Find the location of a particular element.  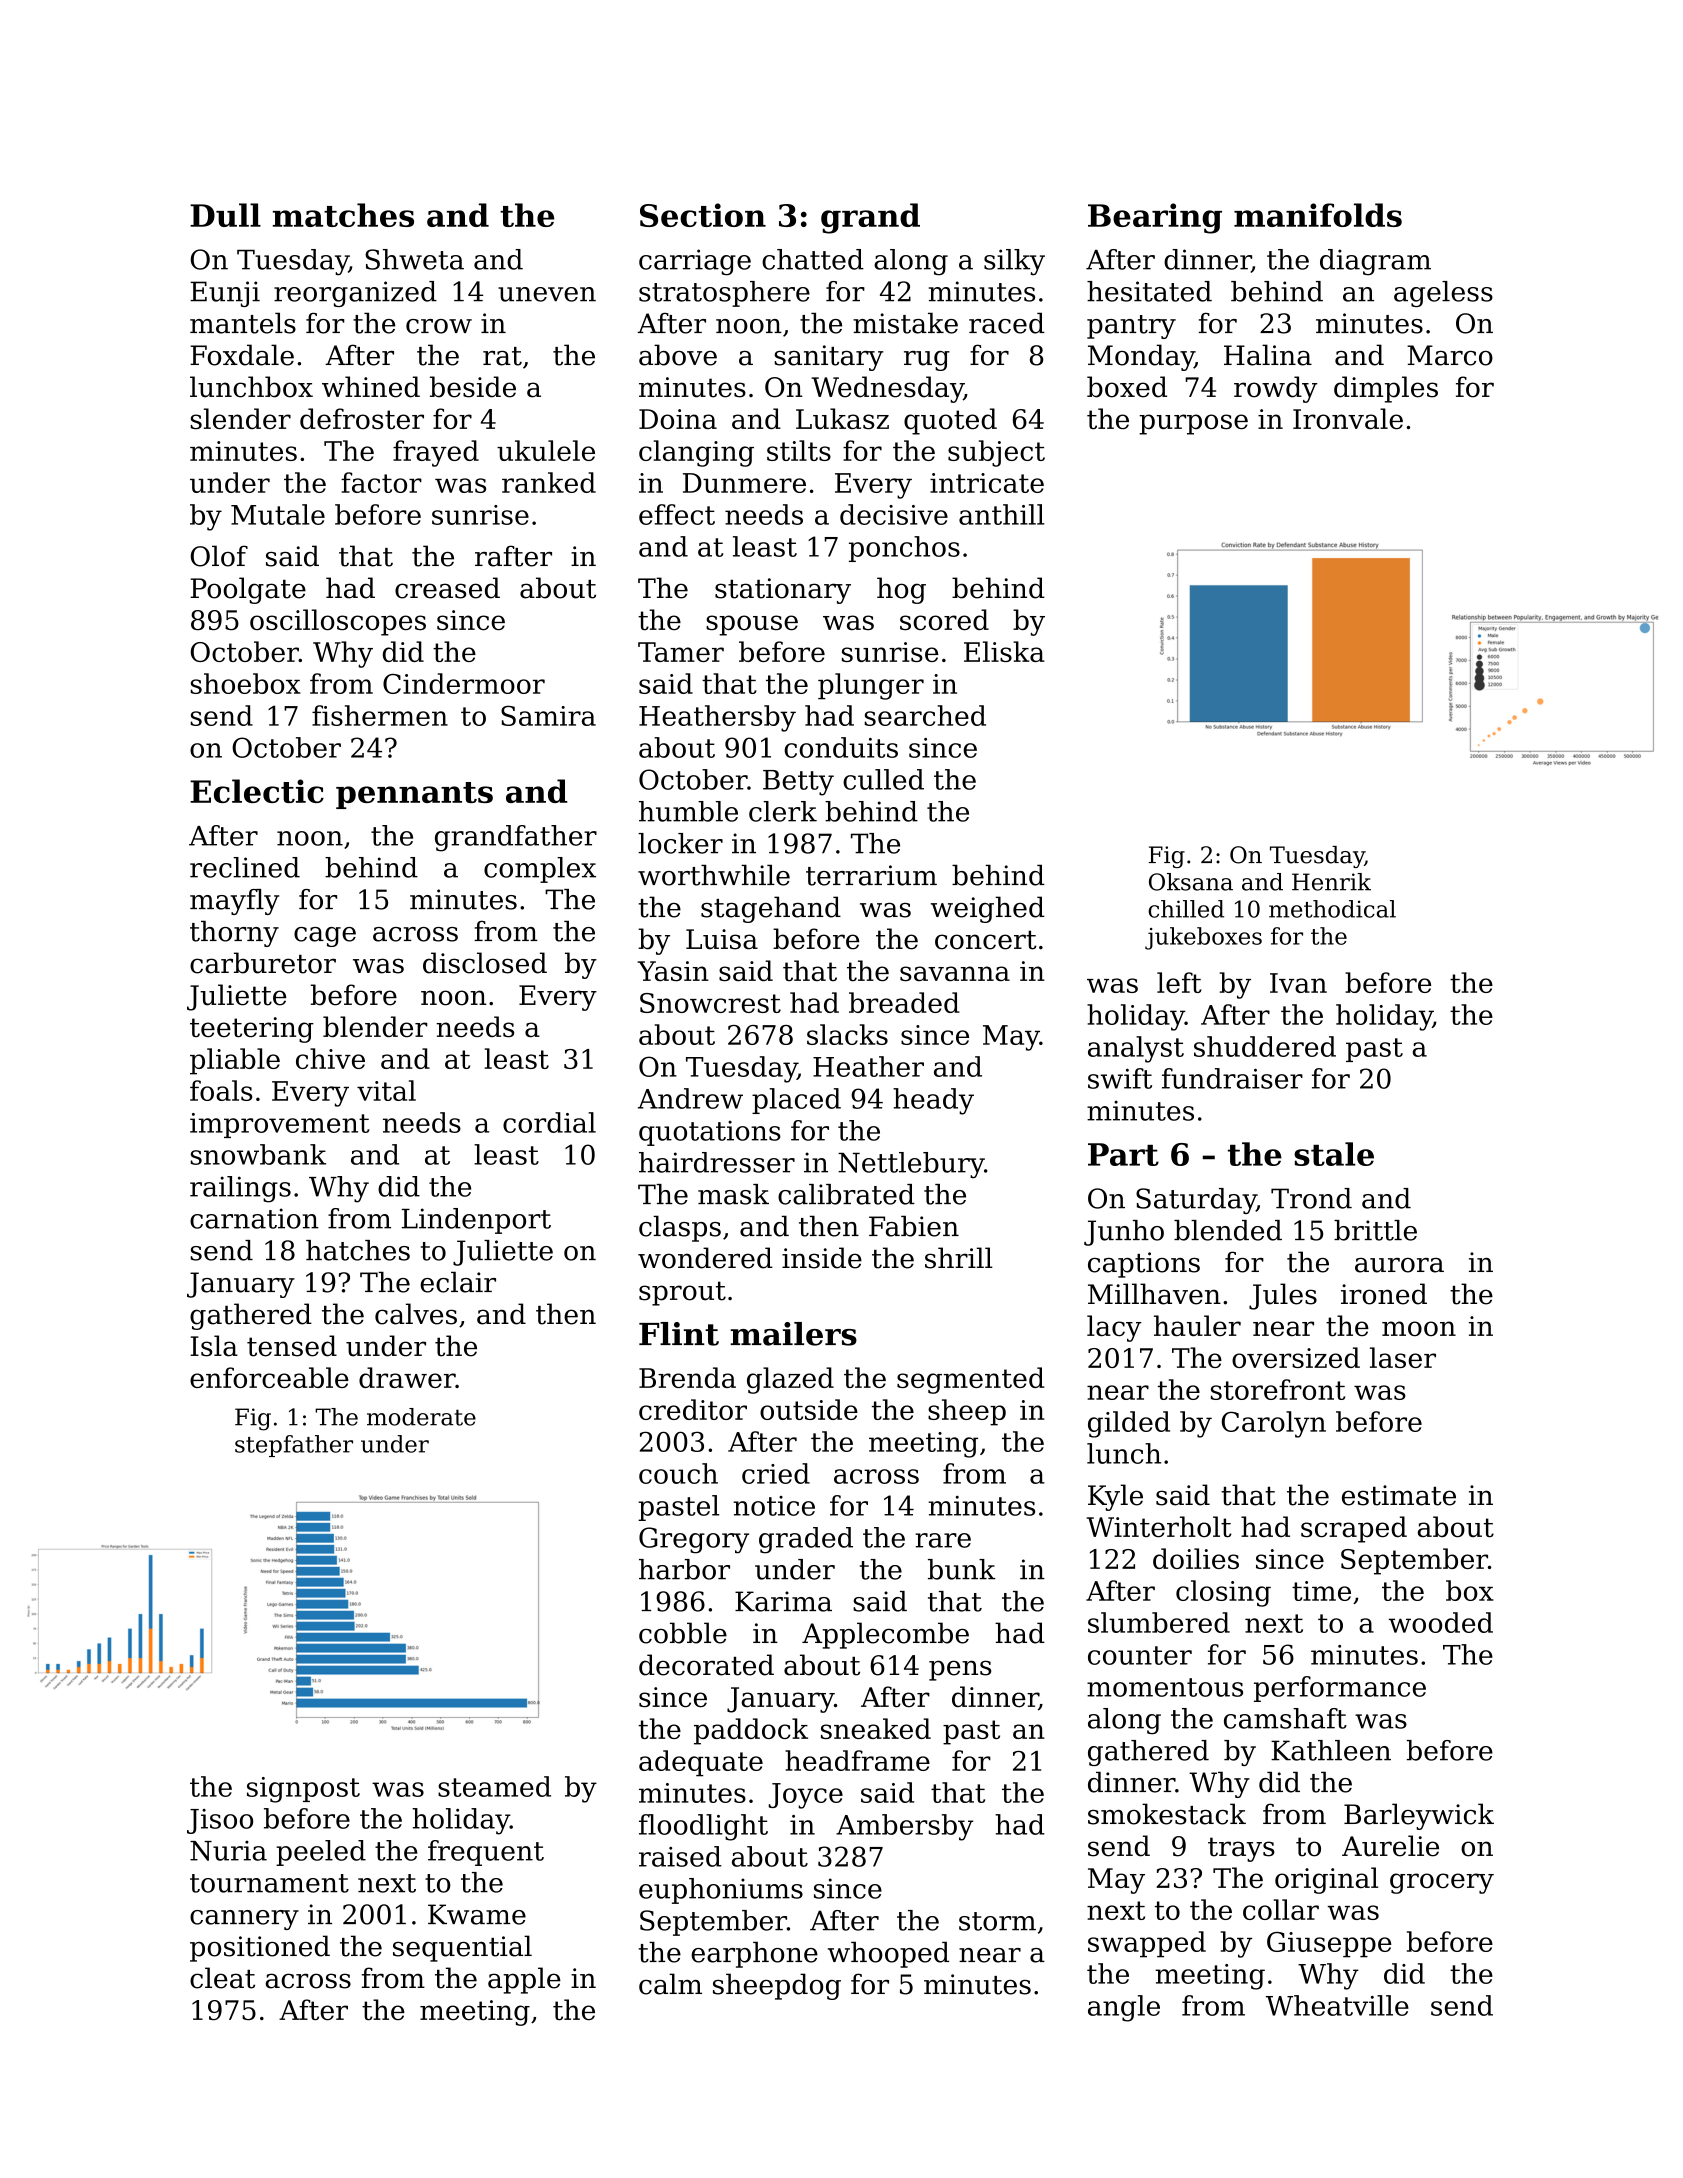

Henrik is located at coordinates (1331, 882).
